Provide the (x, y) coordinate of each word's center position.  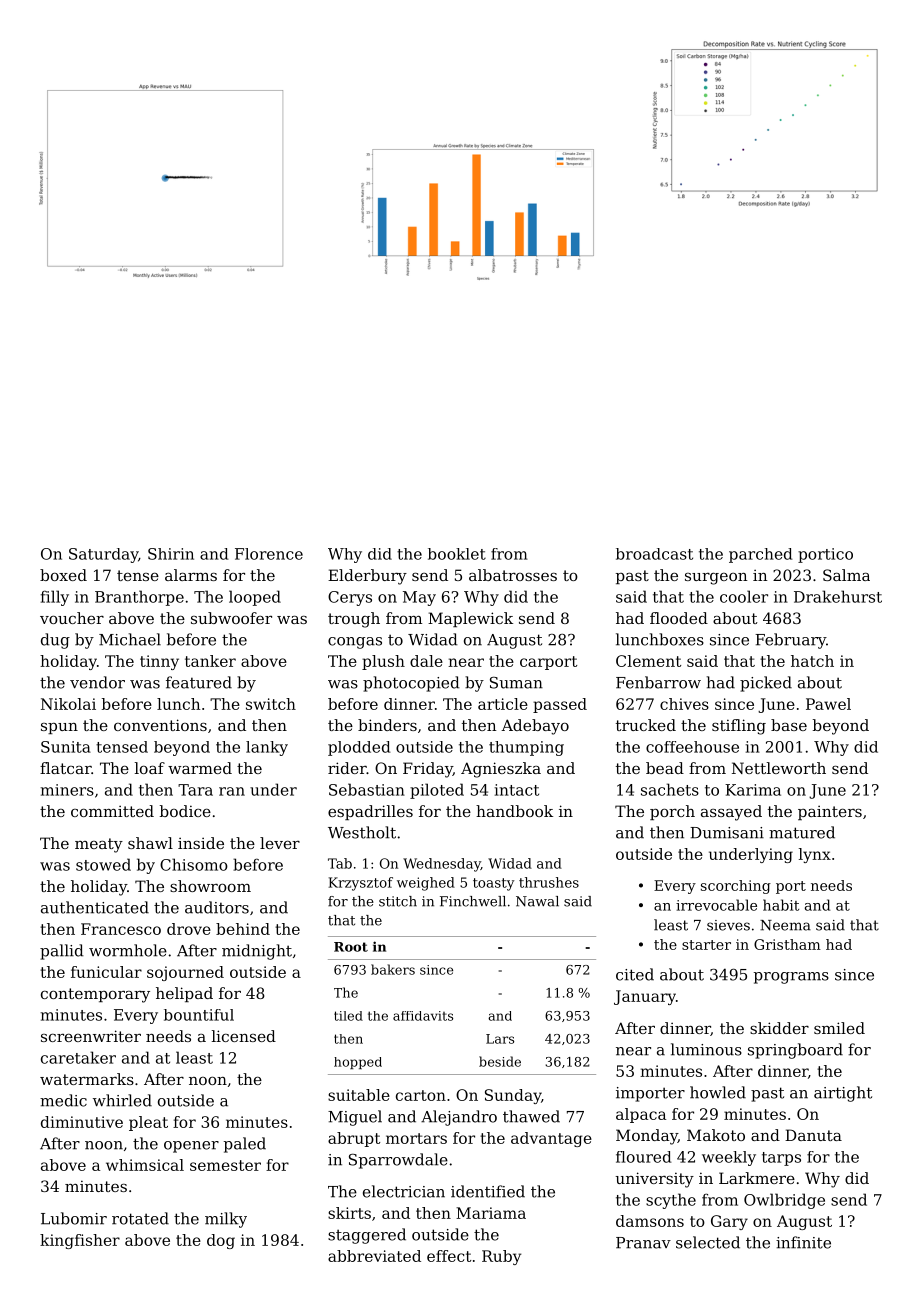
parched (760, 555)
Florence (269, 554)
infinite (803, 1242)
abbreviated (374, 1256)
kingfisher (80, 1241)
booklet (457, 554)
